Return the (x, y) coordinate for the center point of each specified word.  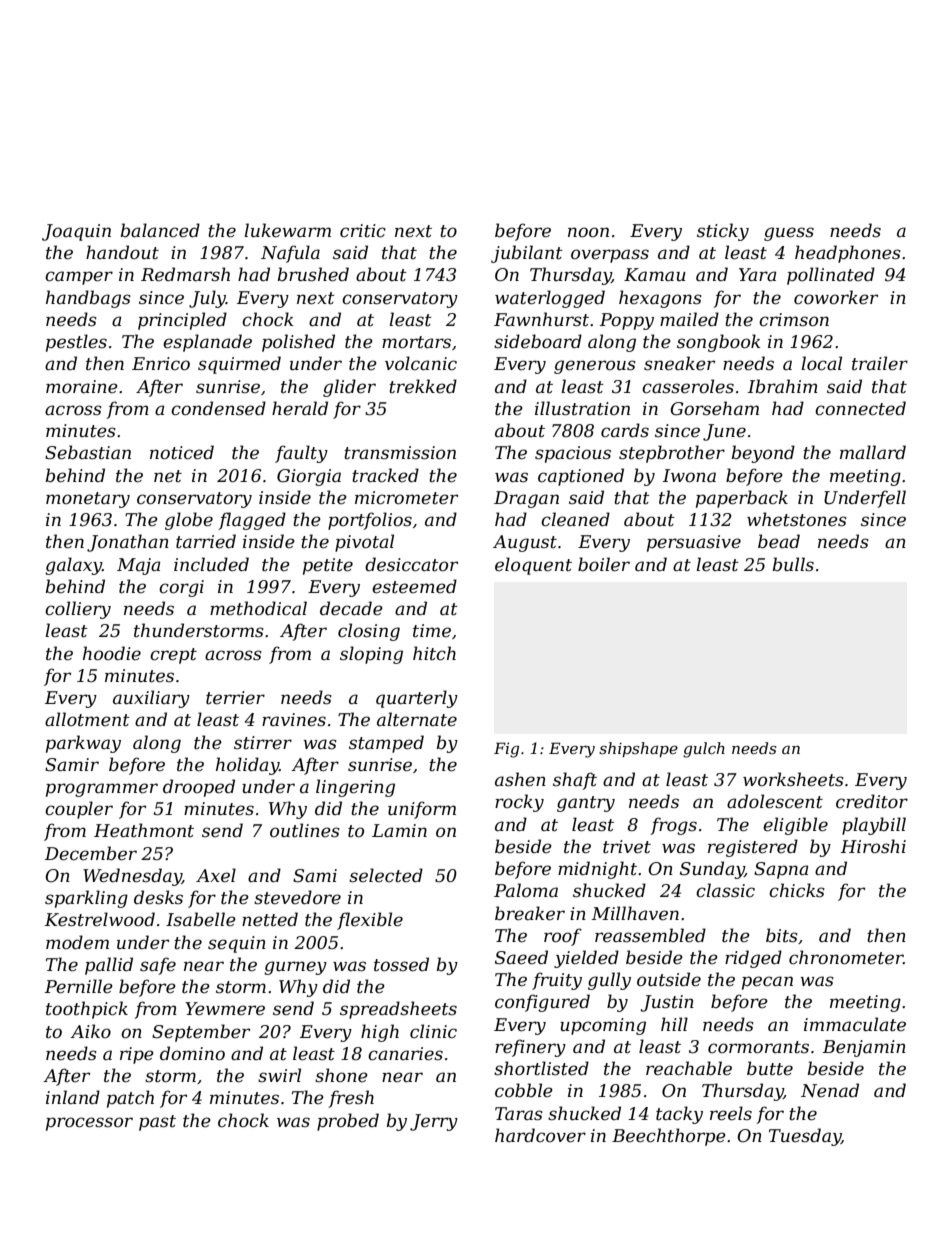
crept (173, 656)
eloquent (533, 566)
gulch (704, 750)
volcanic (421, 363)
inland (73, 1097)
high (380, 1033)
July (207, 299)
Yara (757, 274)
